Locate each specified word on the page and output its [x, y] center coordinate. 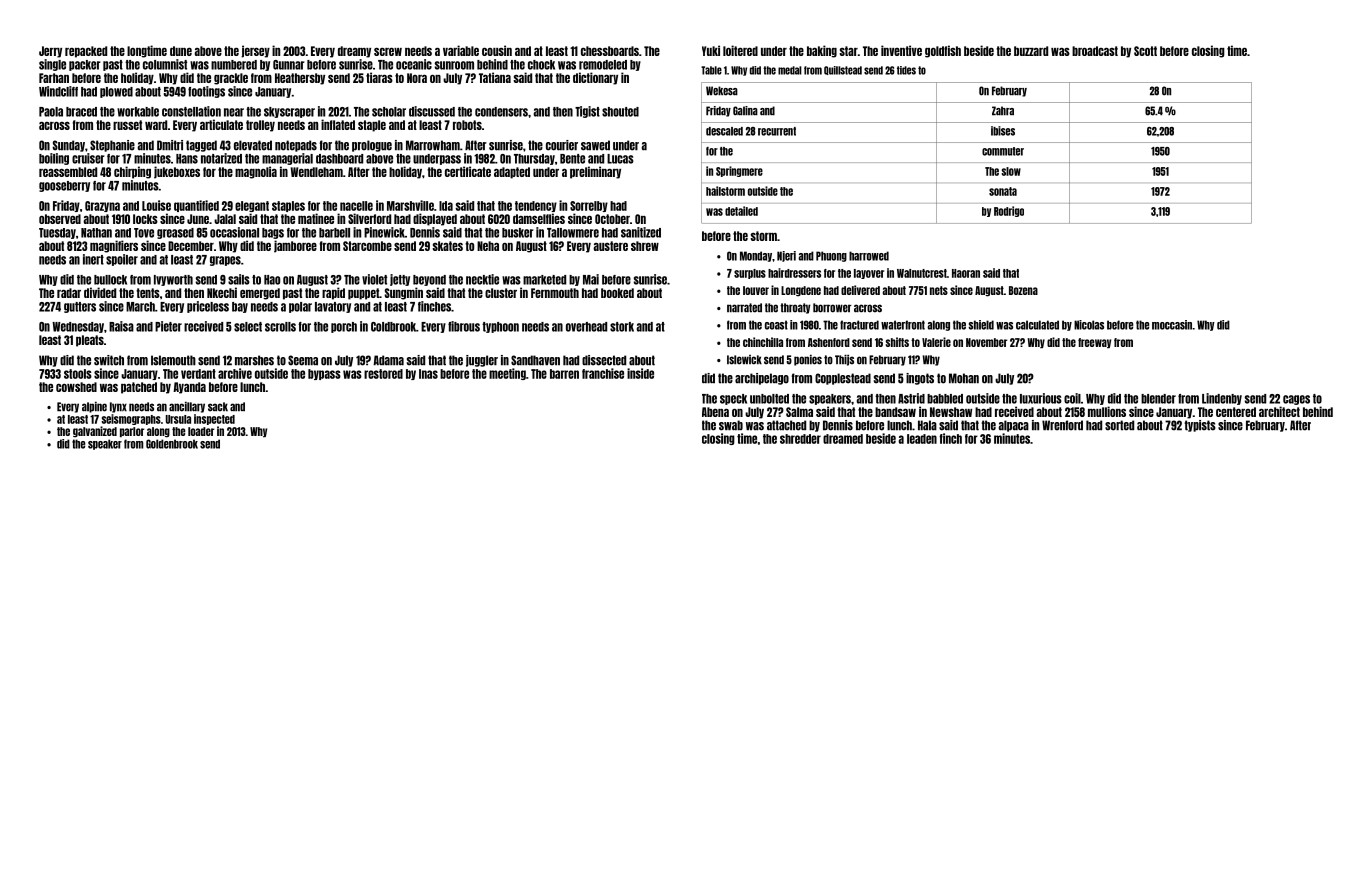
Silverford [369, 218]
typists [1200, 426]
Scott [1145, 51]
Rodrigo [1009, 211]
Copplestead [843, 379]
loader [201, 431]
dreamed [843, 439]
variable [461, 50]
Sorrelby [589, 206]
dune [181, 51]
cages [1296, 400]
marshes [254, 360]
